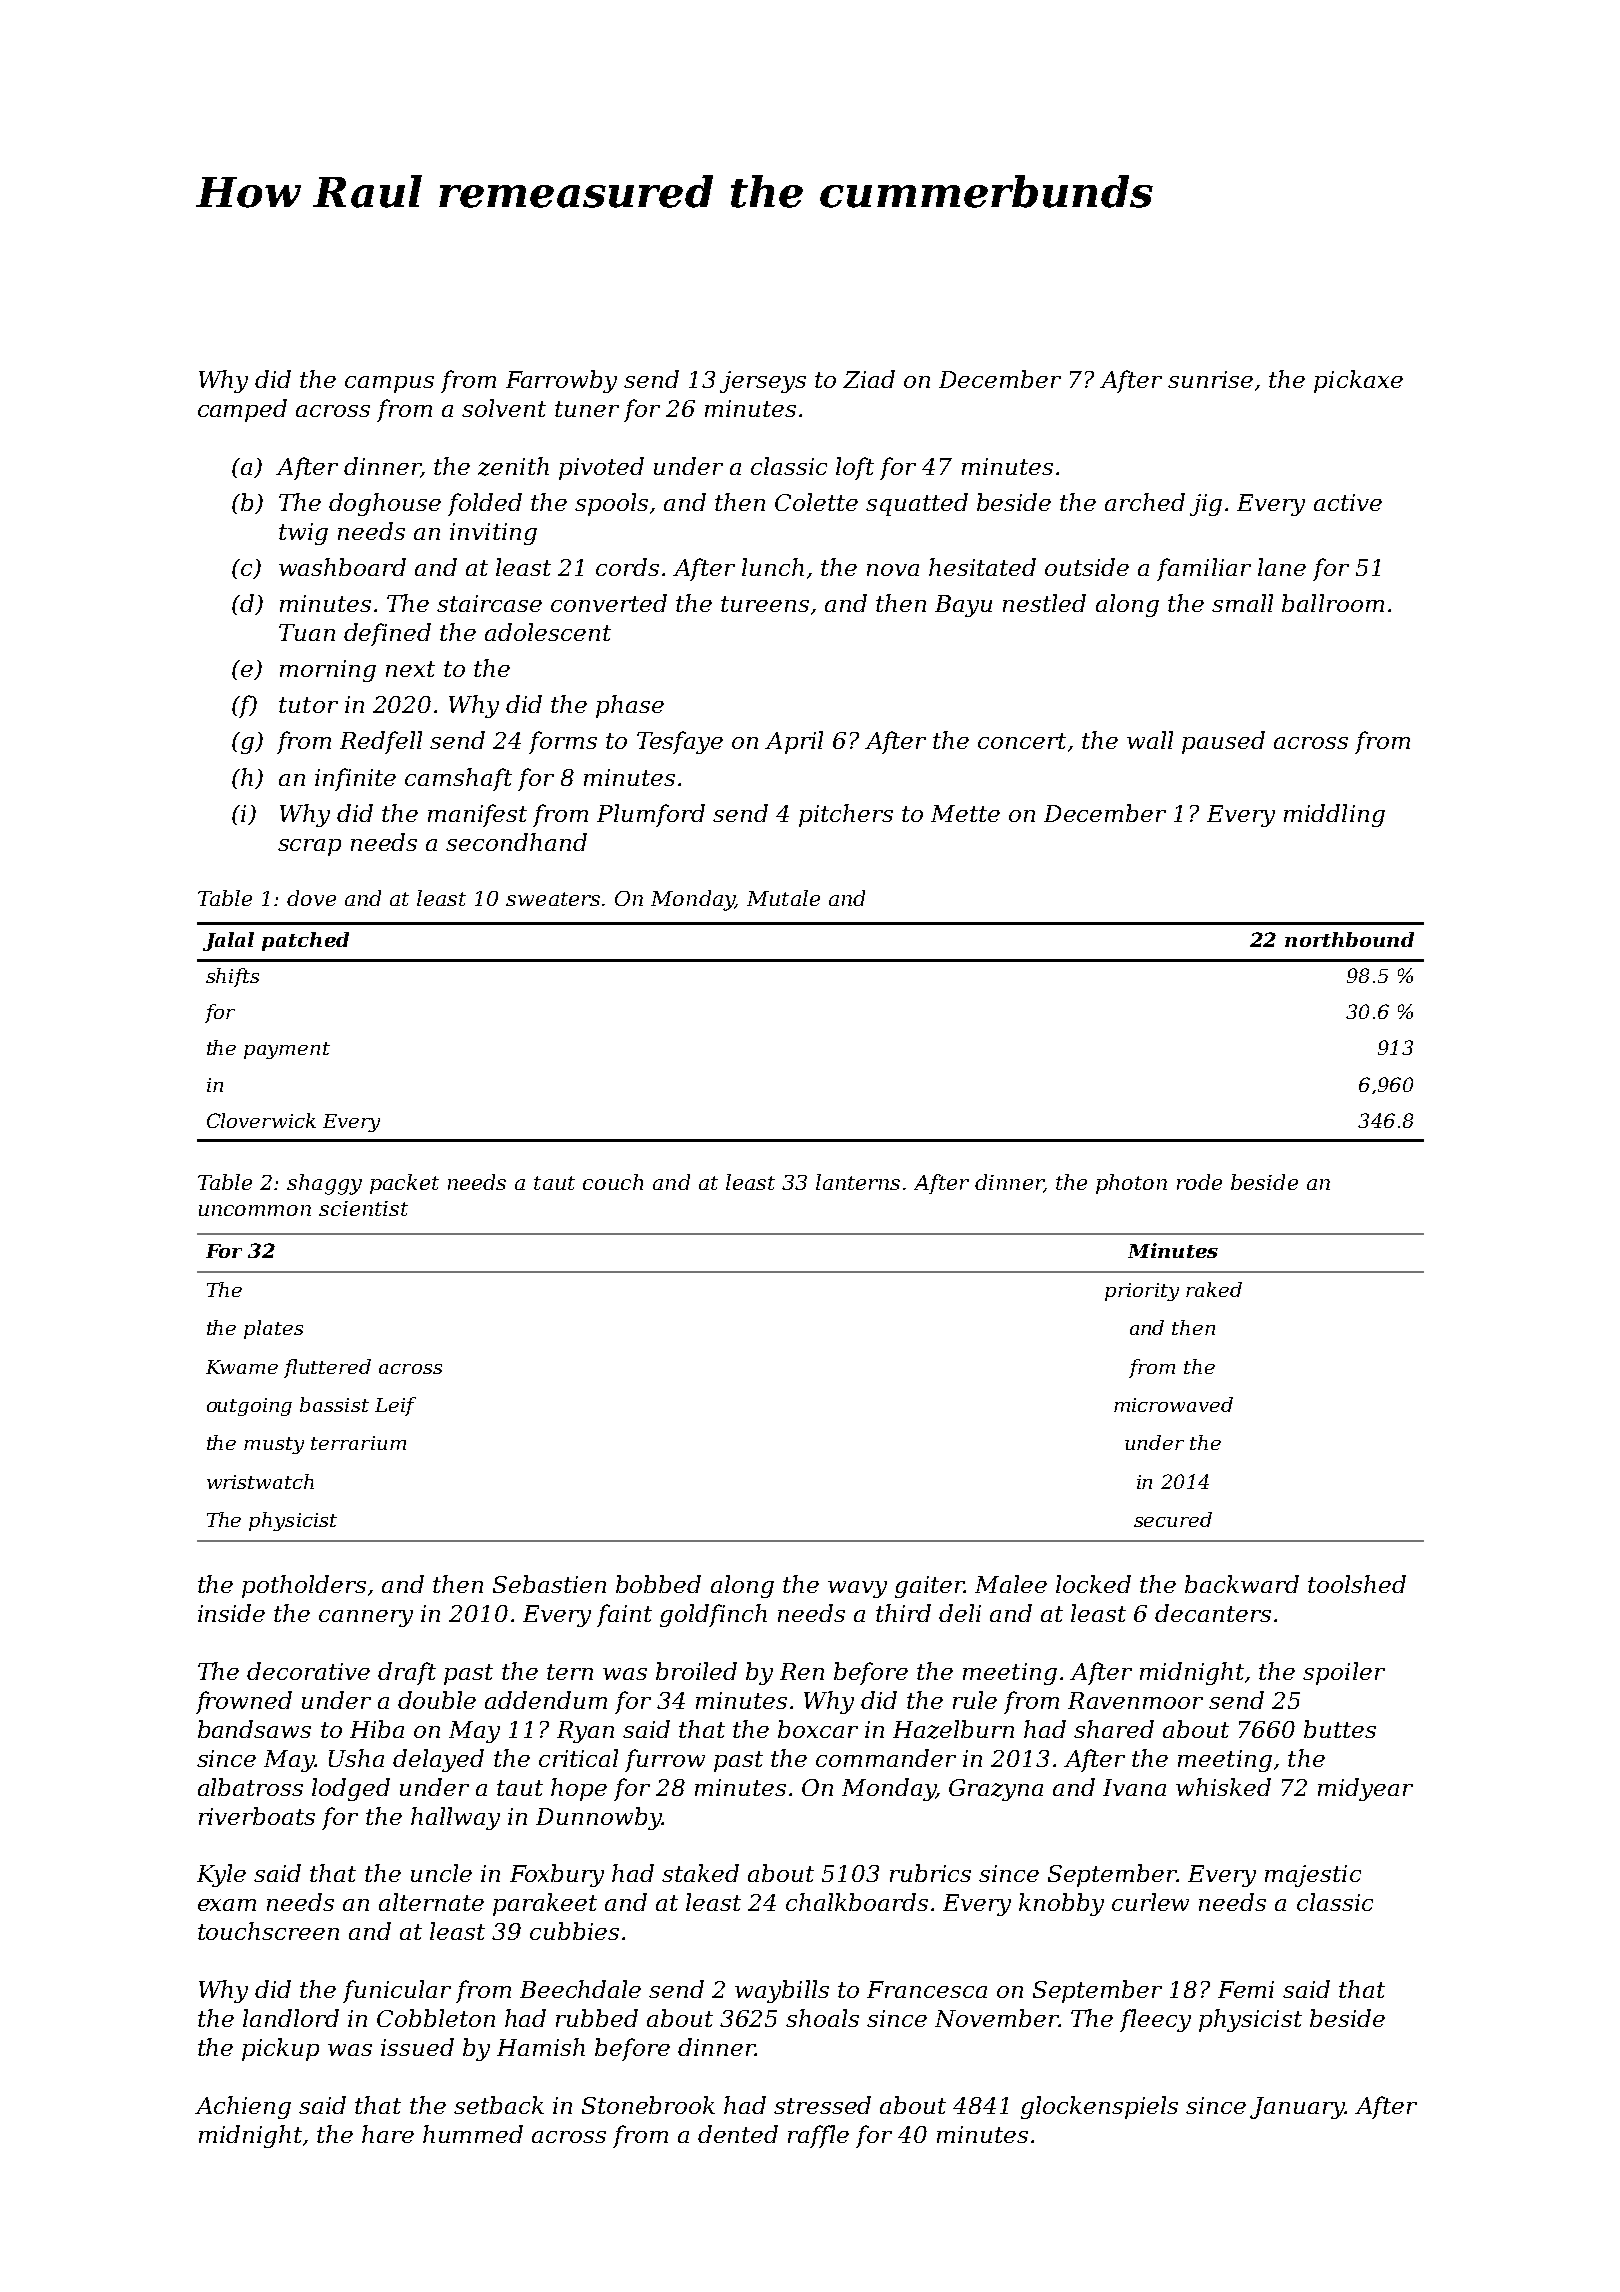 The width and height of the screenshot is (1620, 2292). What do you see at coordinates (1365, 1789) in the screenshot?
I see `midyear` at bounding box center [1365, 1789].
